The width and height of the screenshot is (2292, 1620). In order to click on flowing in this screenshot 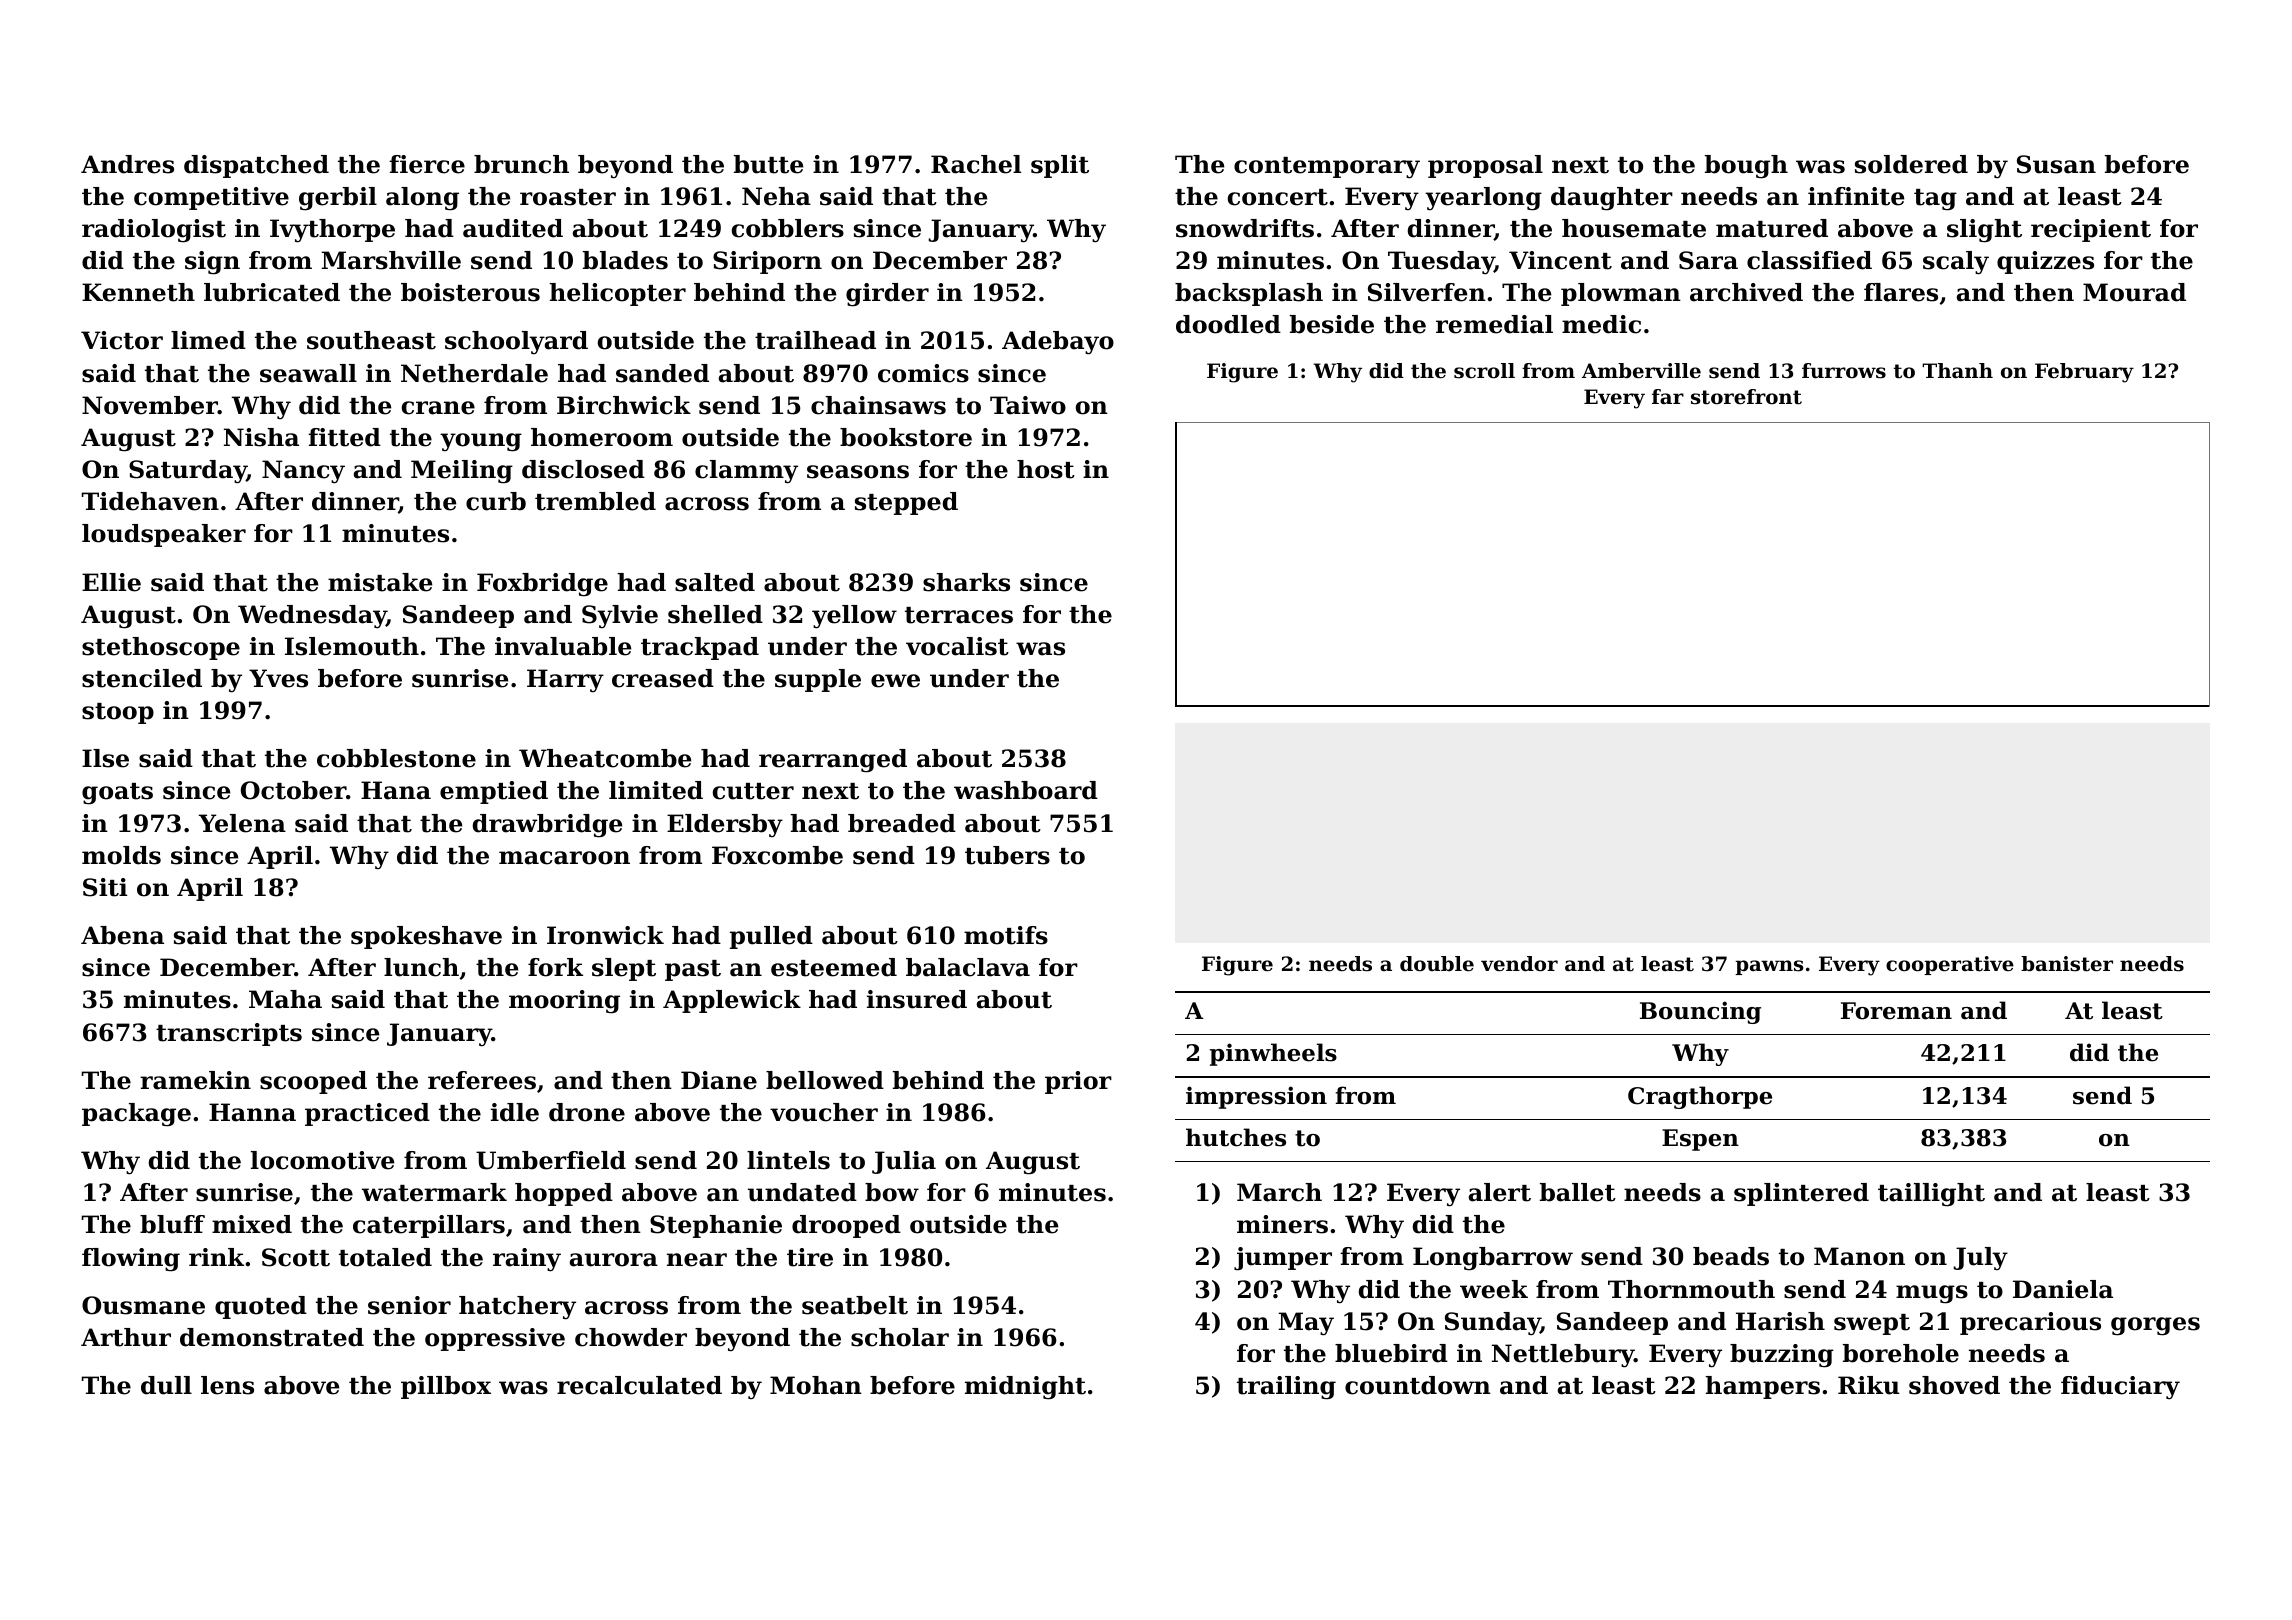, I will do `click(131, 1260)`.
